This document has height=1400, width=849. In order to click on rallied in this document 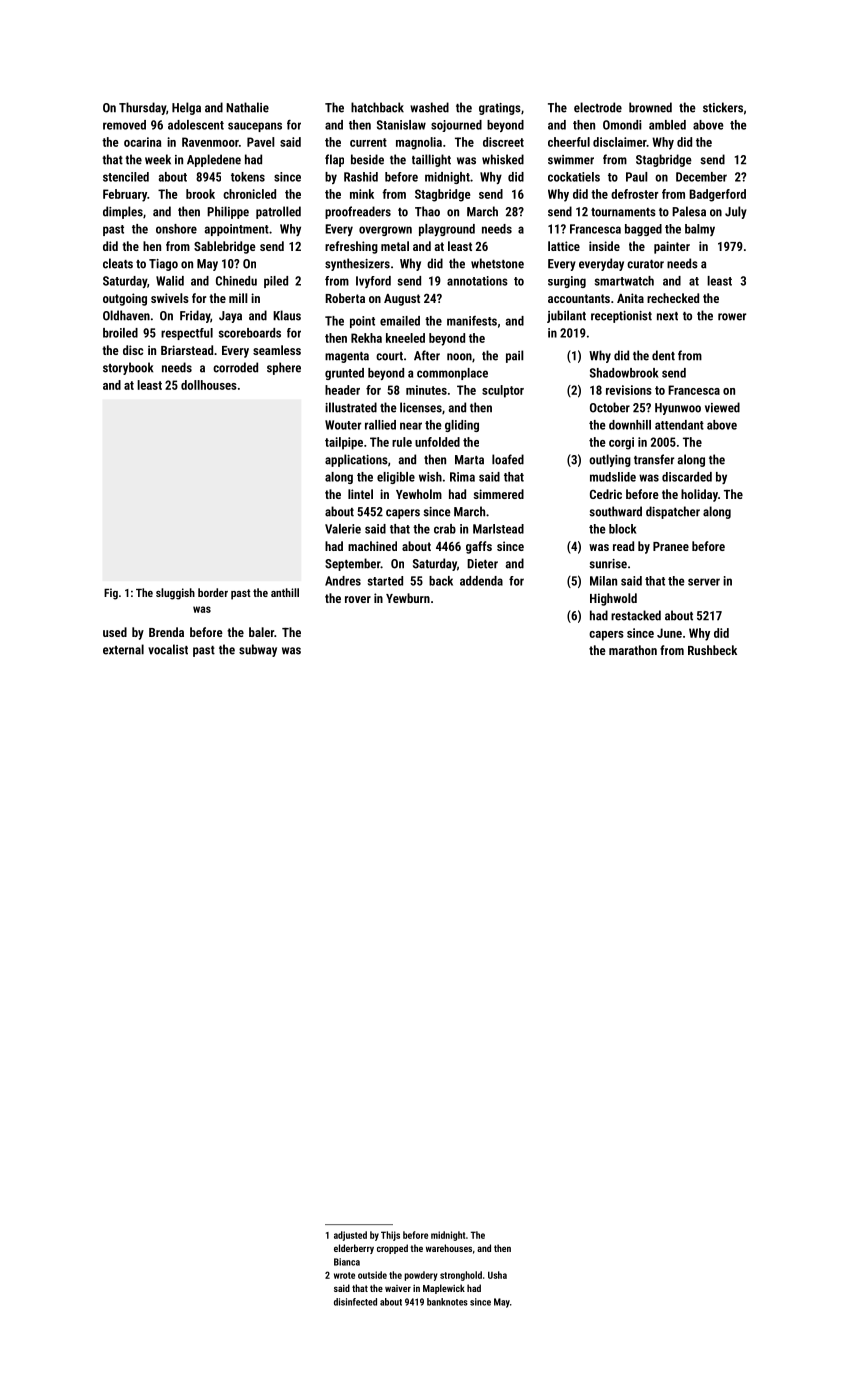, I will do `click(380, 425)`.
